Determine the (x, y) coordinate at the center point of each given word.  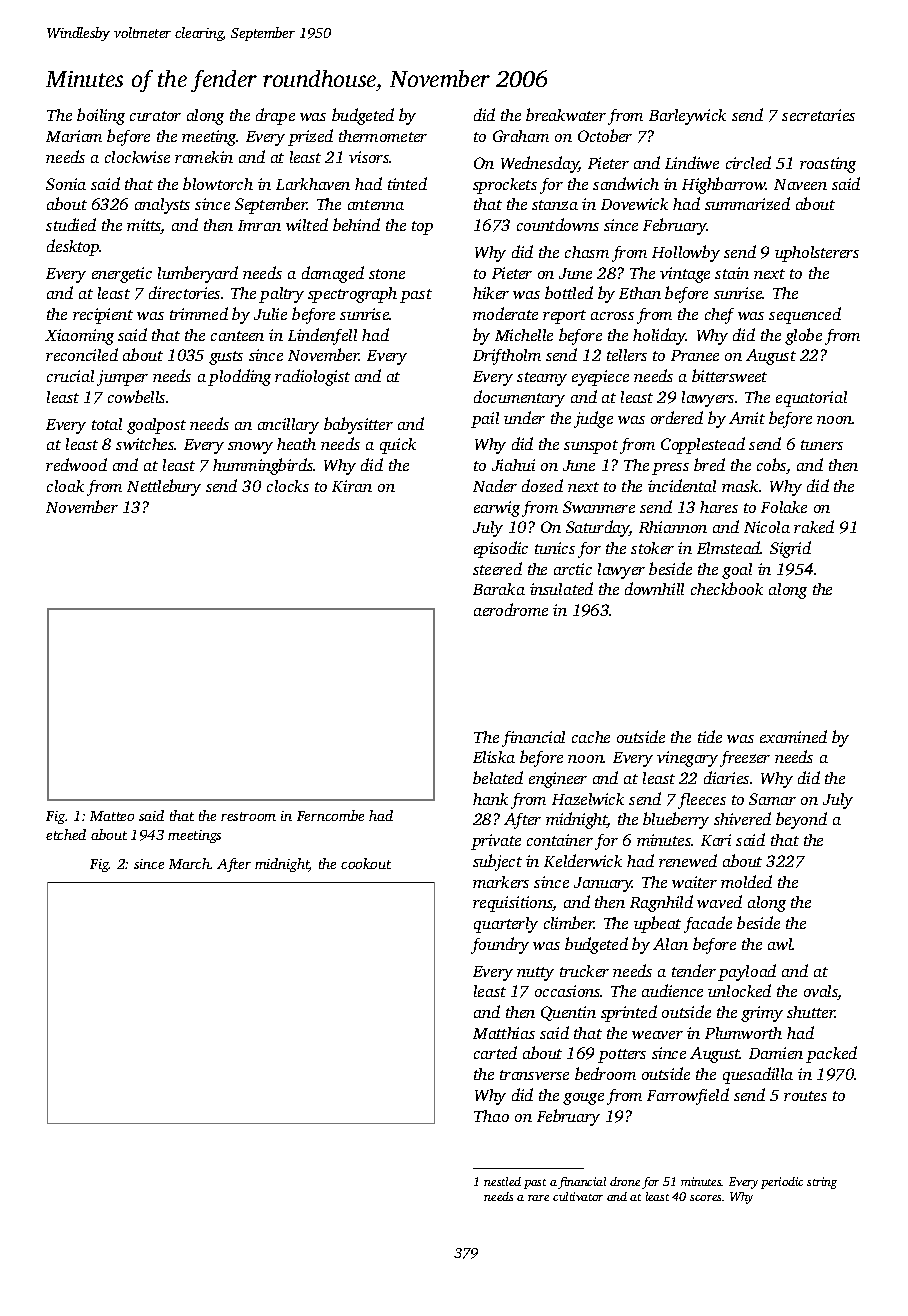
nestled (502, 1181)
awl (780, 944)
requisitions (513, 904)
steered (497, 568)
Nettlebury (164, 487)
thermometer (383, 136)
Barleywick (687, 117)
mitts (144, 226)
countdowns (558, 224)
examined (793, 736)
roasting (828, 165)
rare (538, 1198)
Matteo (112, 816)
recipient (103, 316)
